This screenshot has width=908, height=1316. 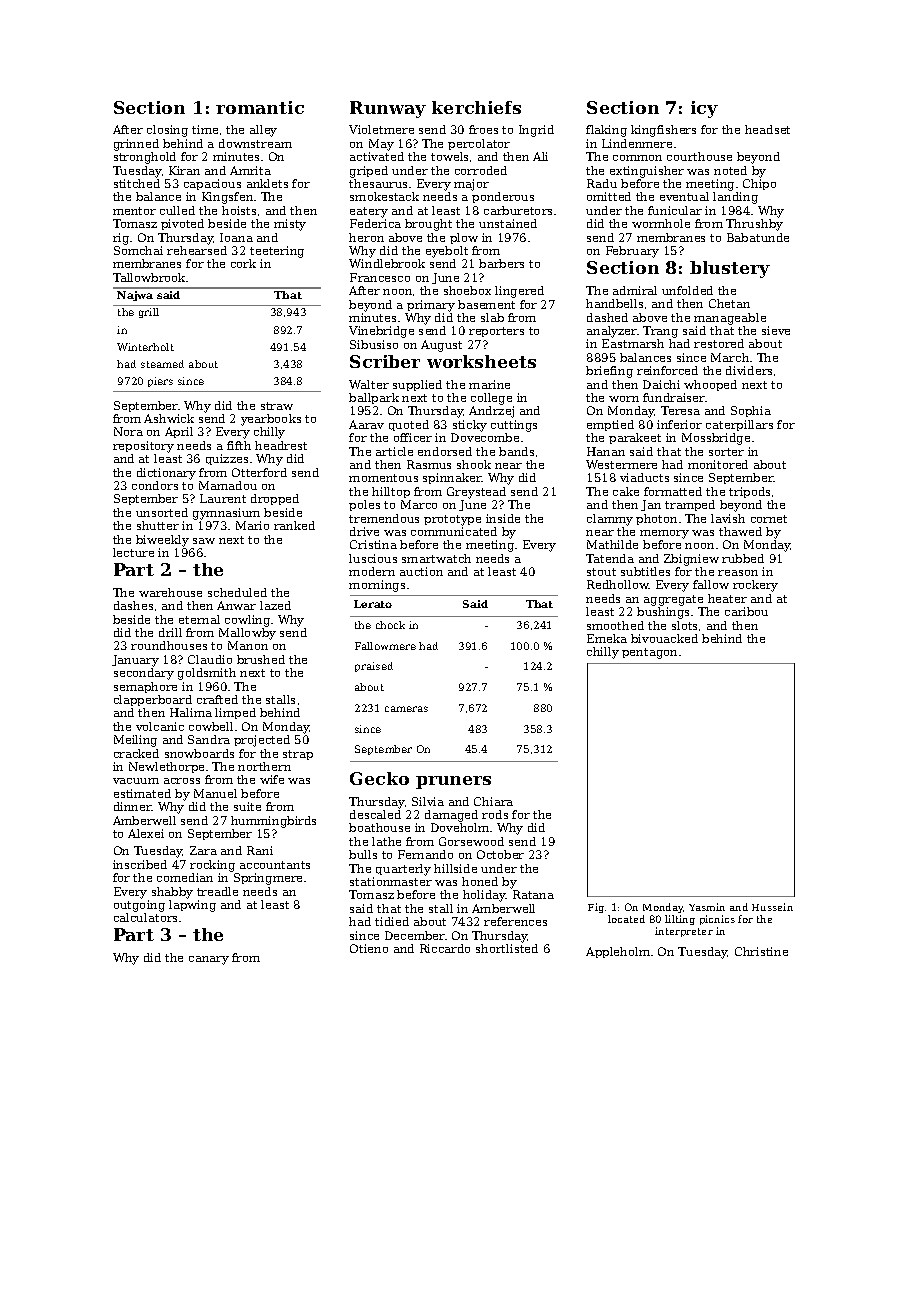 What do you see at coordinates (158, 525) in the screenshot?
I see `shutter` at bounding box center [158, 525].
